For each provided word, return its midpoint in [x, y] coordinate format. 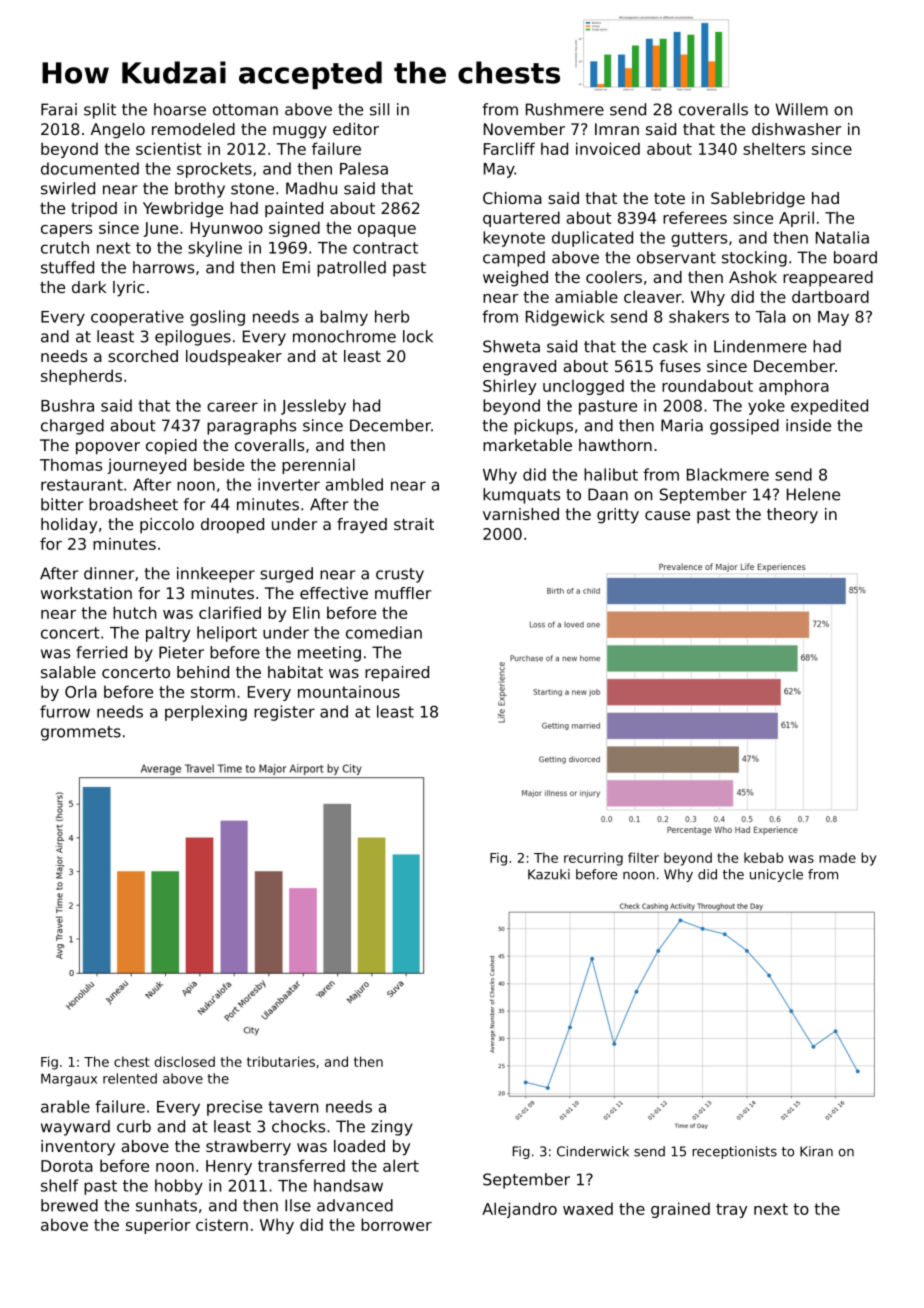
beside [219, 464]
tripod [94, 210]
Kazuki [549, 874]
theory [792, 516]
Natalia [842, 237]
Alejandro [519, 1210]
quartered [521, 219]
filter [643, 857]
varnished [521, 514]
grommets [81, 733]
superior [158, 1226]
